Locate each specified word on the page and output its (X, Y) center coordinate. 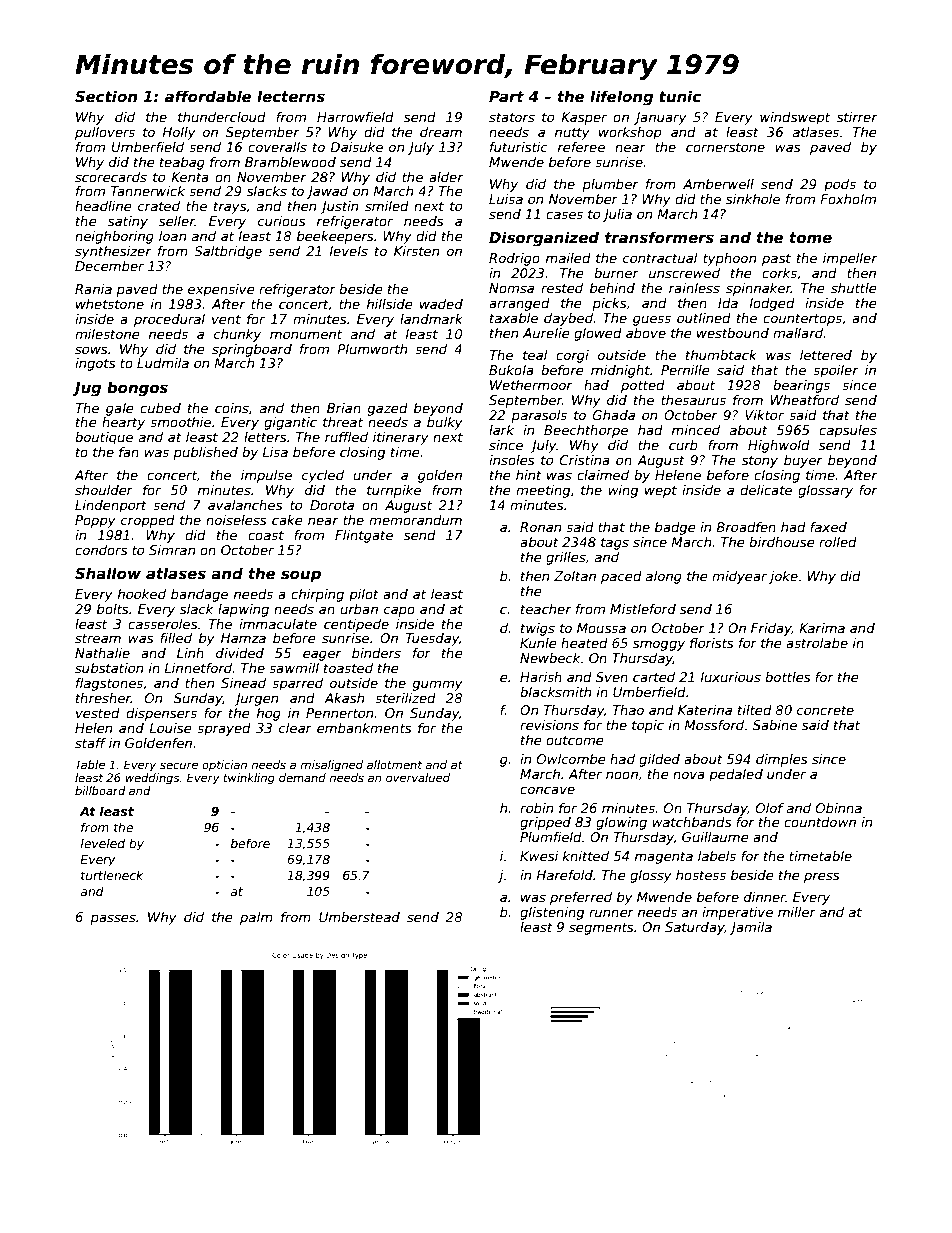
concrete (825, 710)
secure (179, 765)
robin (536, 808)
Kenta (190, 177)
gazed (388, 409)
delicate (766, 490)
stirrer (857, 117)
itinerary (401, 438)
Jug (86, 389)
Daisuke (356, 147)
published (206, 453)
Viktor (764, 415)
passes (113, 919)
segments (601, 928)
